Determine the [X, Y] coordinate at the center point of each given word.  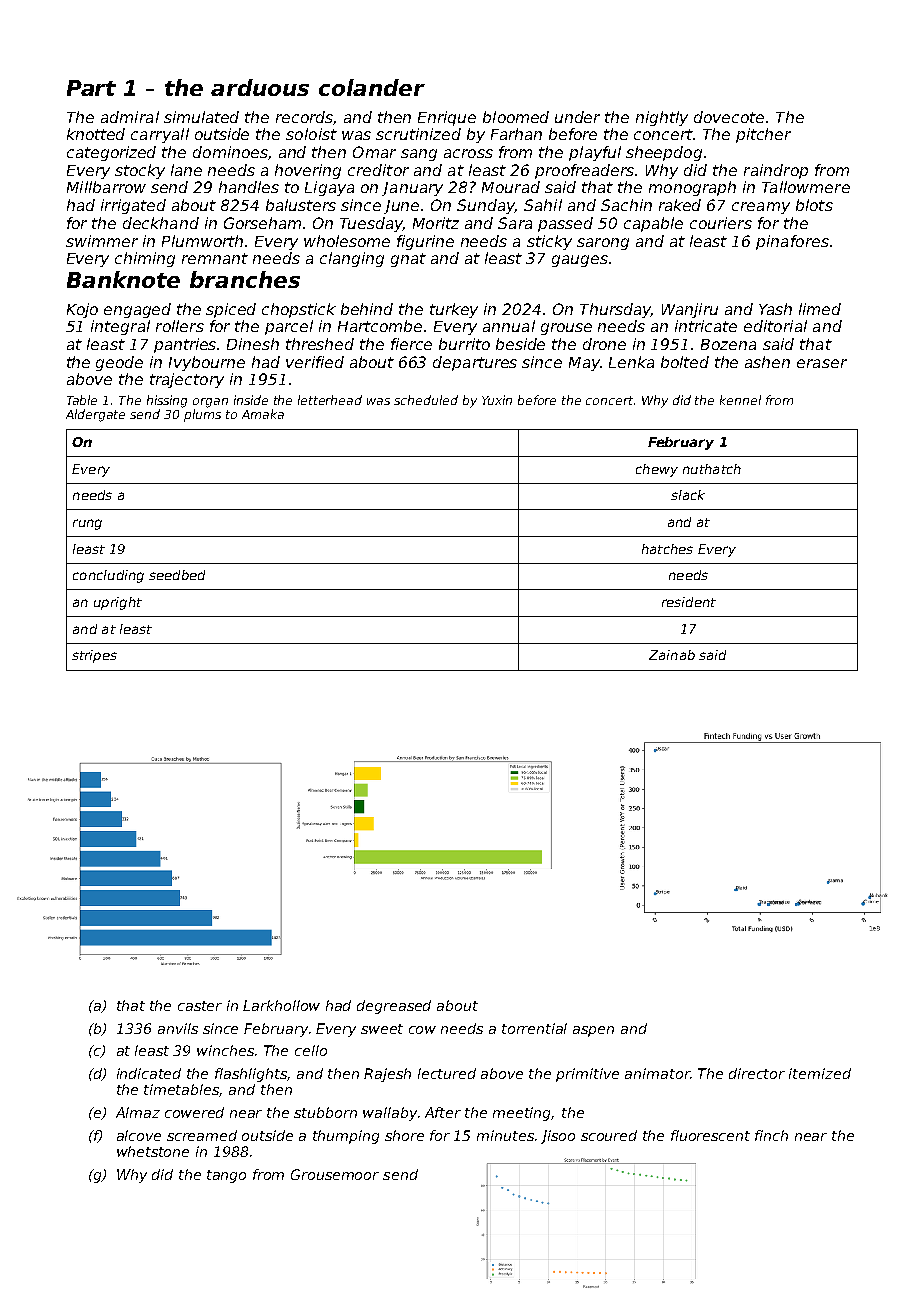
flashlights [251, 1075]
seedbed [177, 575]
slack [688, 495]
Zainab [672, 655]
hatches [667, 549]
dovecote [729, 117]
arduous [260, 87]
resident [689, 602]
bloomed [516, 117]
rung [87, 524]
